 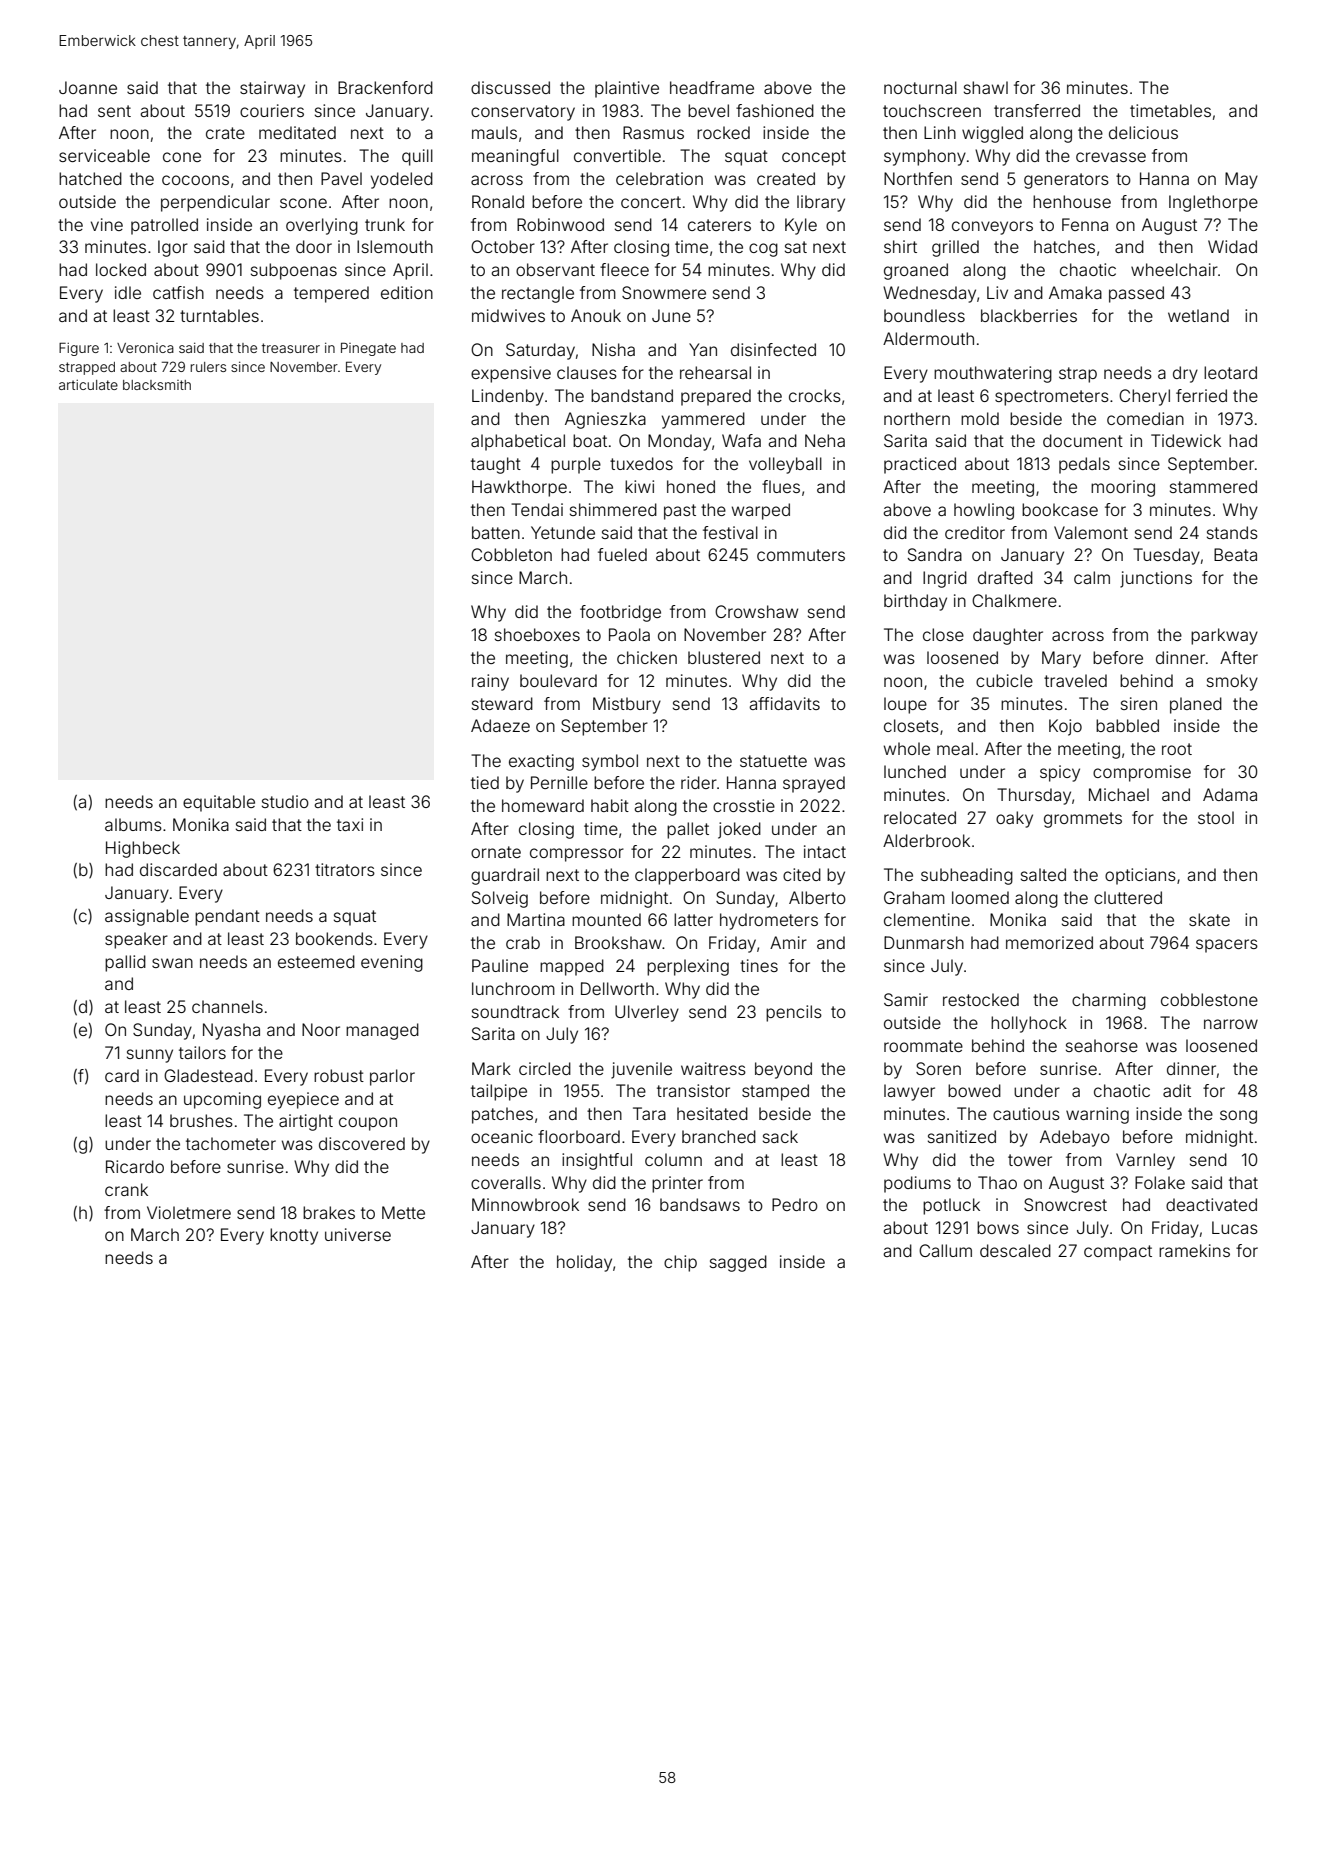 I want to click on symbol, so click(x=610, y=762).
